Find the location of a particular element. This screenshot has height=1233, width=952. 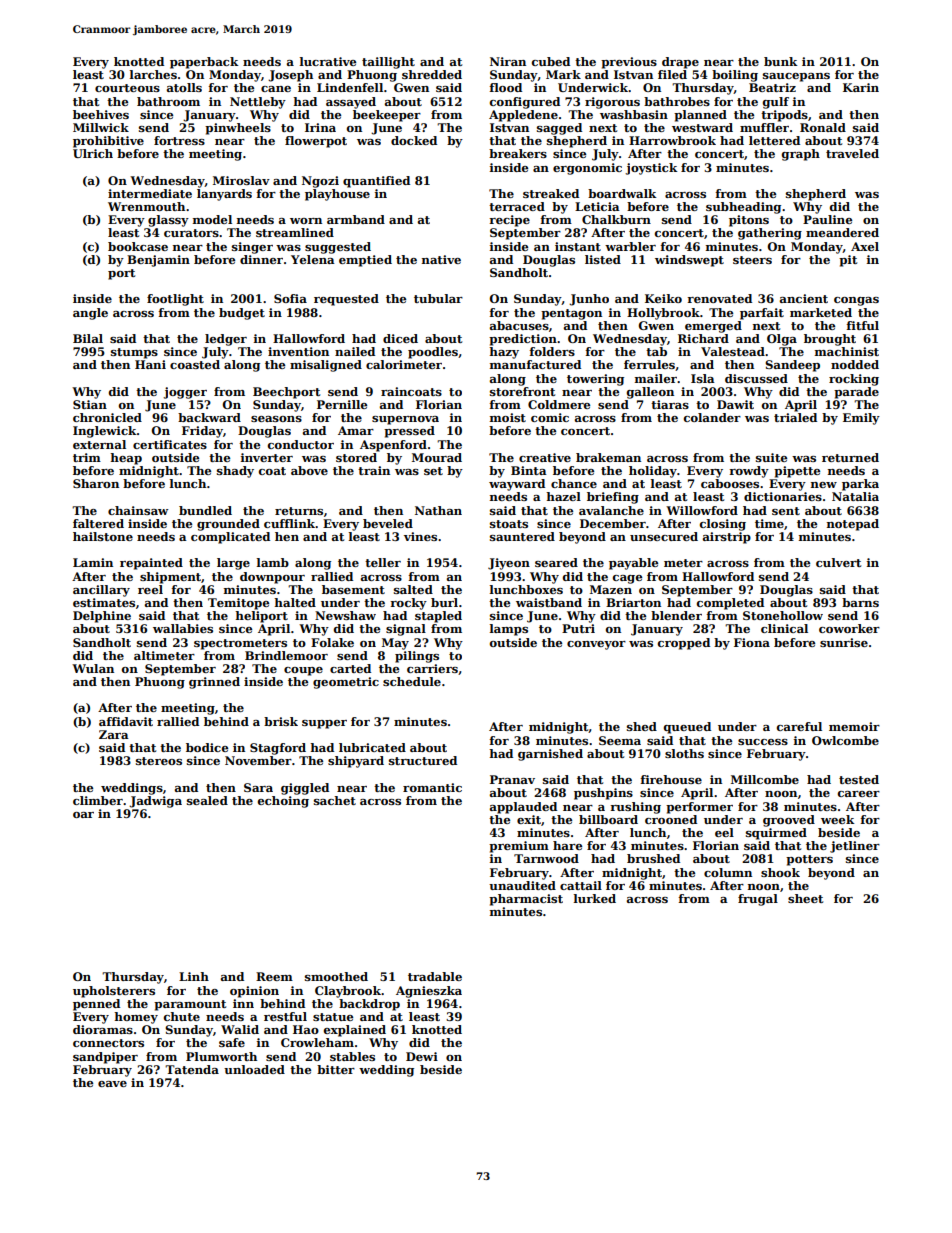

parka is located at coordinates (860, 485).
